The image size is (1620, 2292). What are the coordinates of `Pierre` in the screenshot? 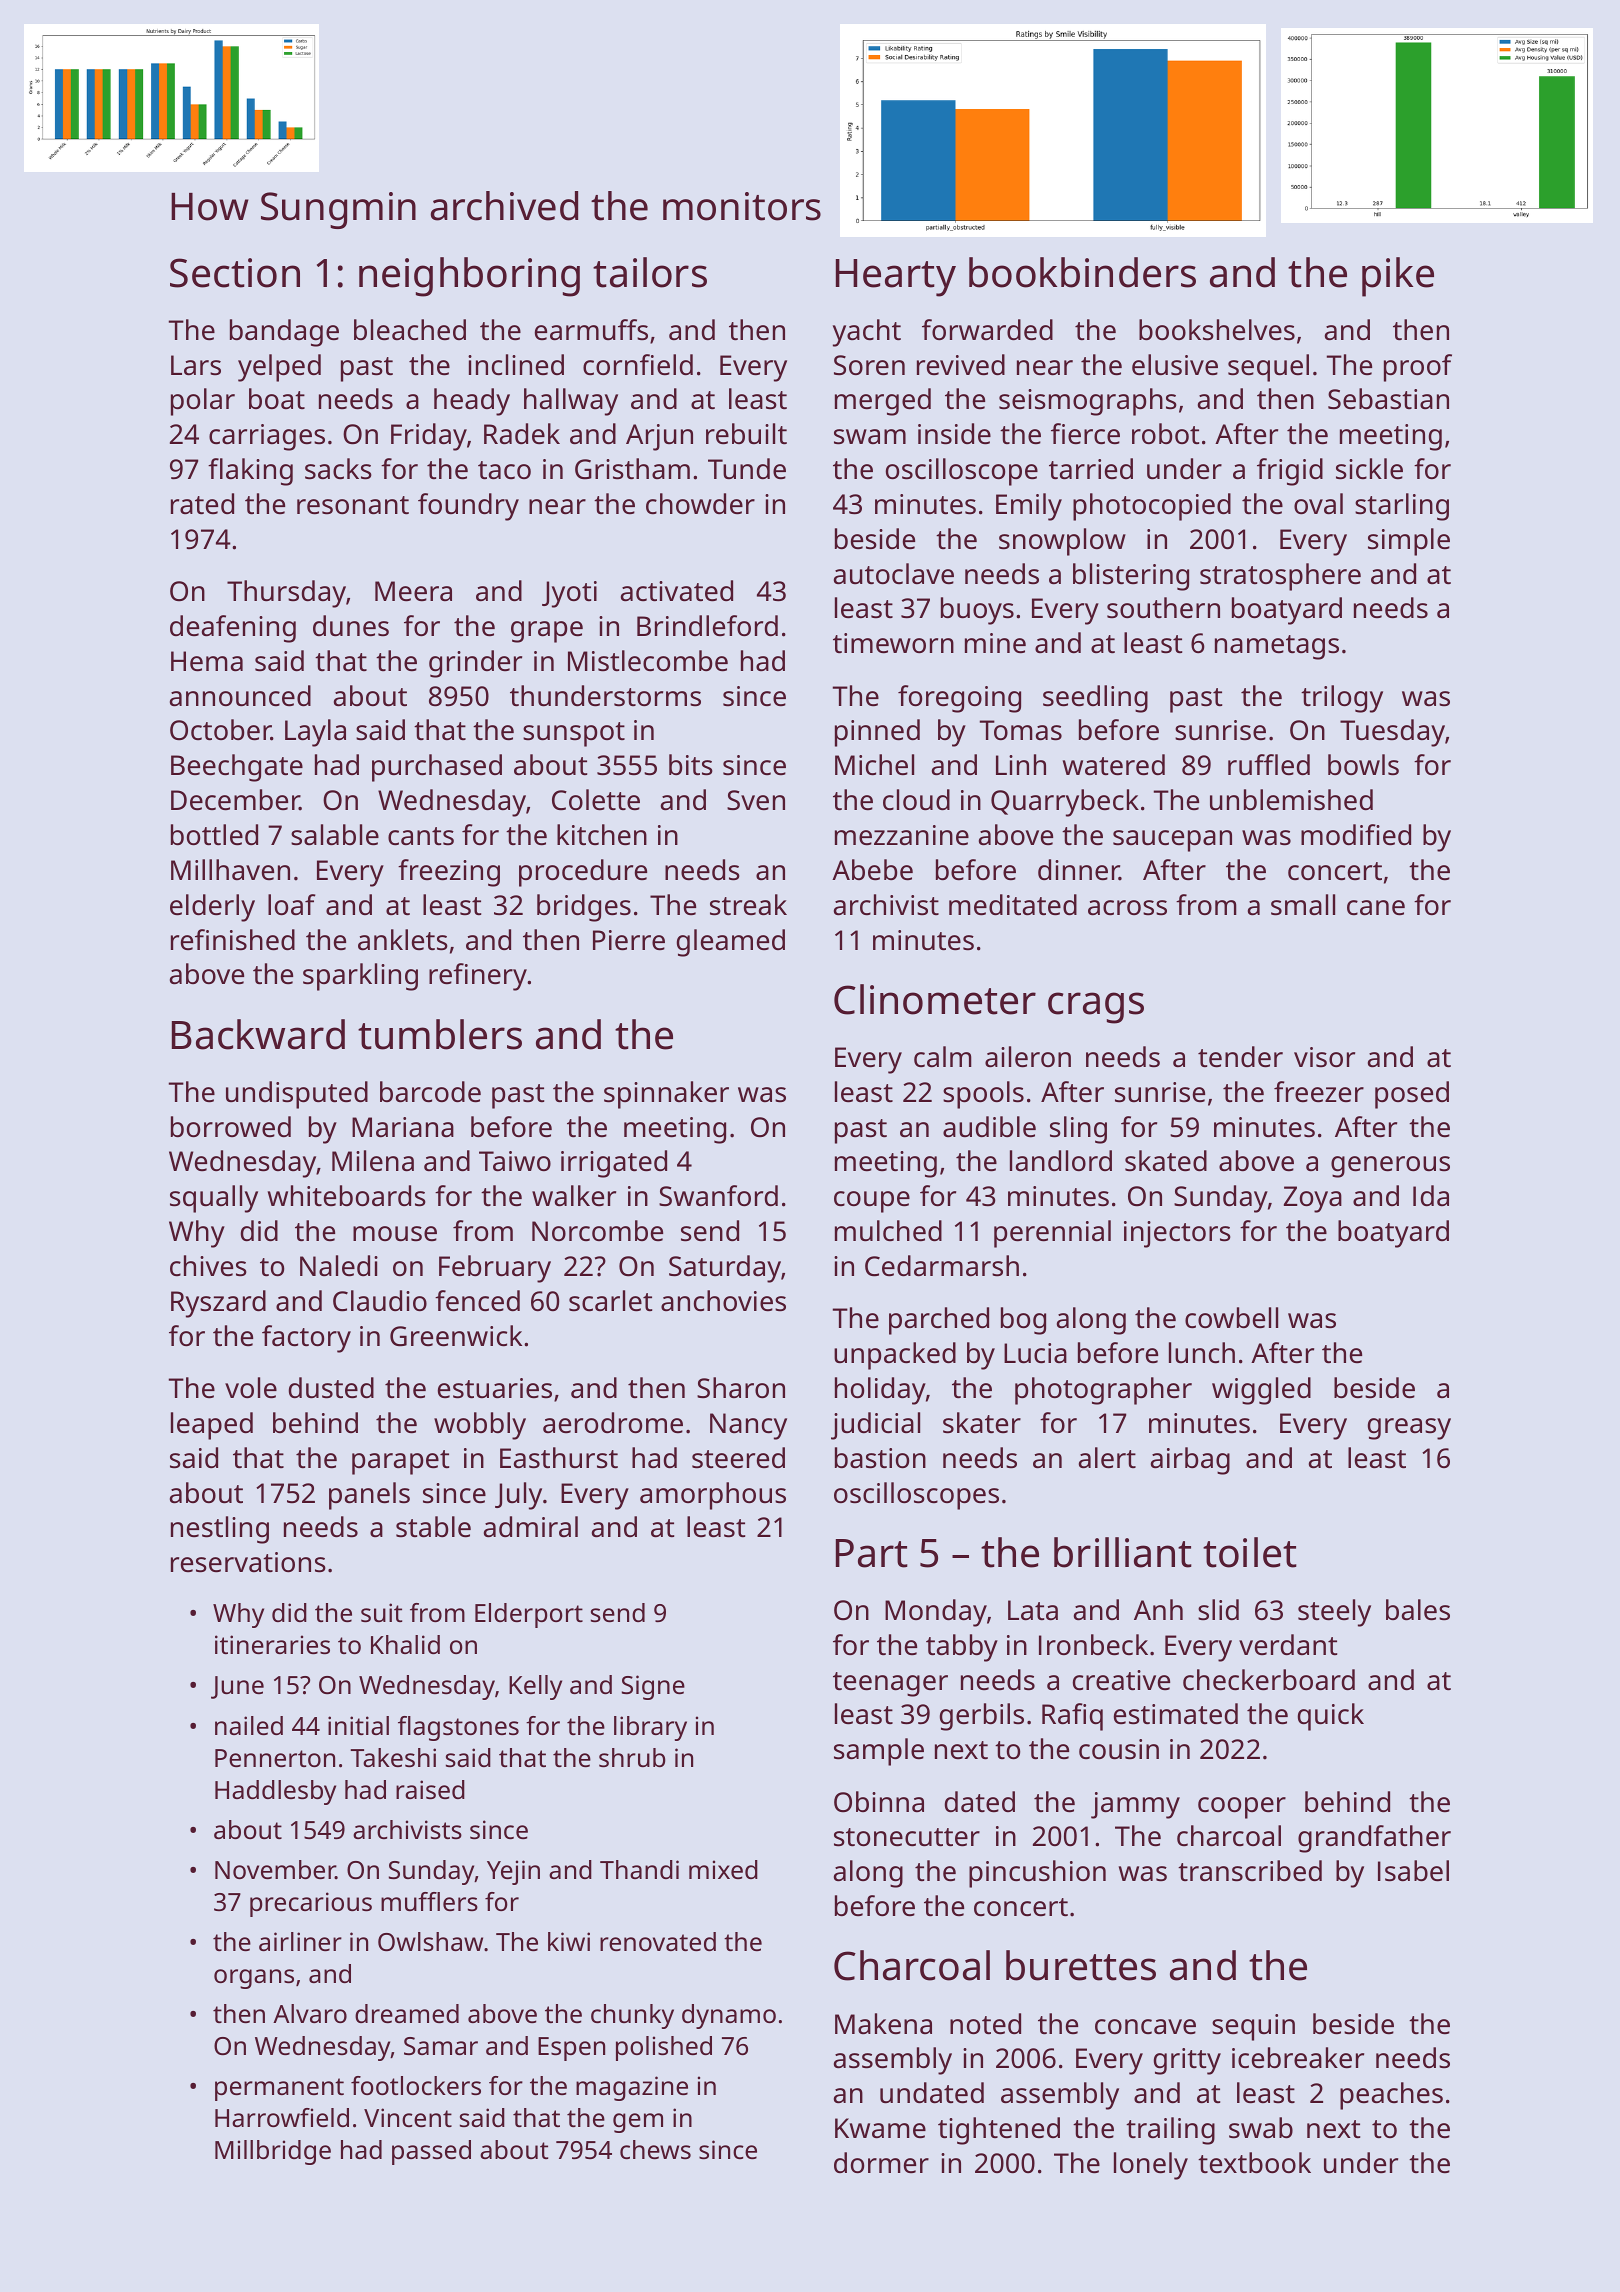 It's located at (629, 940).
